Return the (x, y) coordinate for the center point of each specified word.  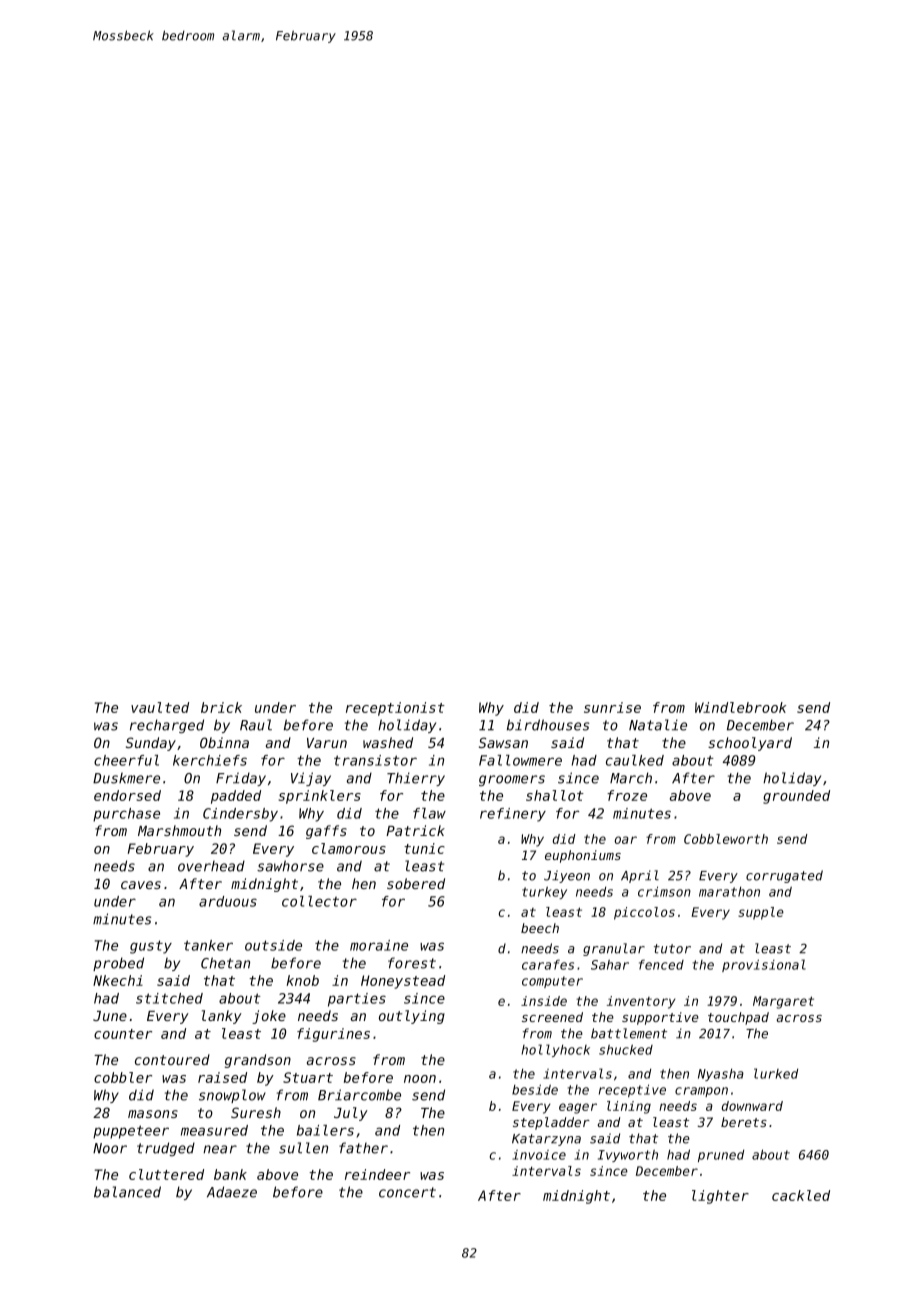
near (220, 1149)
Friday (241, 779)
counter (123, 1034)
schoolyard (750, 744)
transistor (375, 760)
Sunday (151, 744)
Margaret (783, 1002)
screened (552, 1017)
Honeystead (403, 982)
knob (303, 980)
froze (627, 795)
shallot (555, 795)
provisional (764, 965)
